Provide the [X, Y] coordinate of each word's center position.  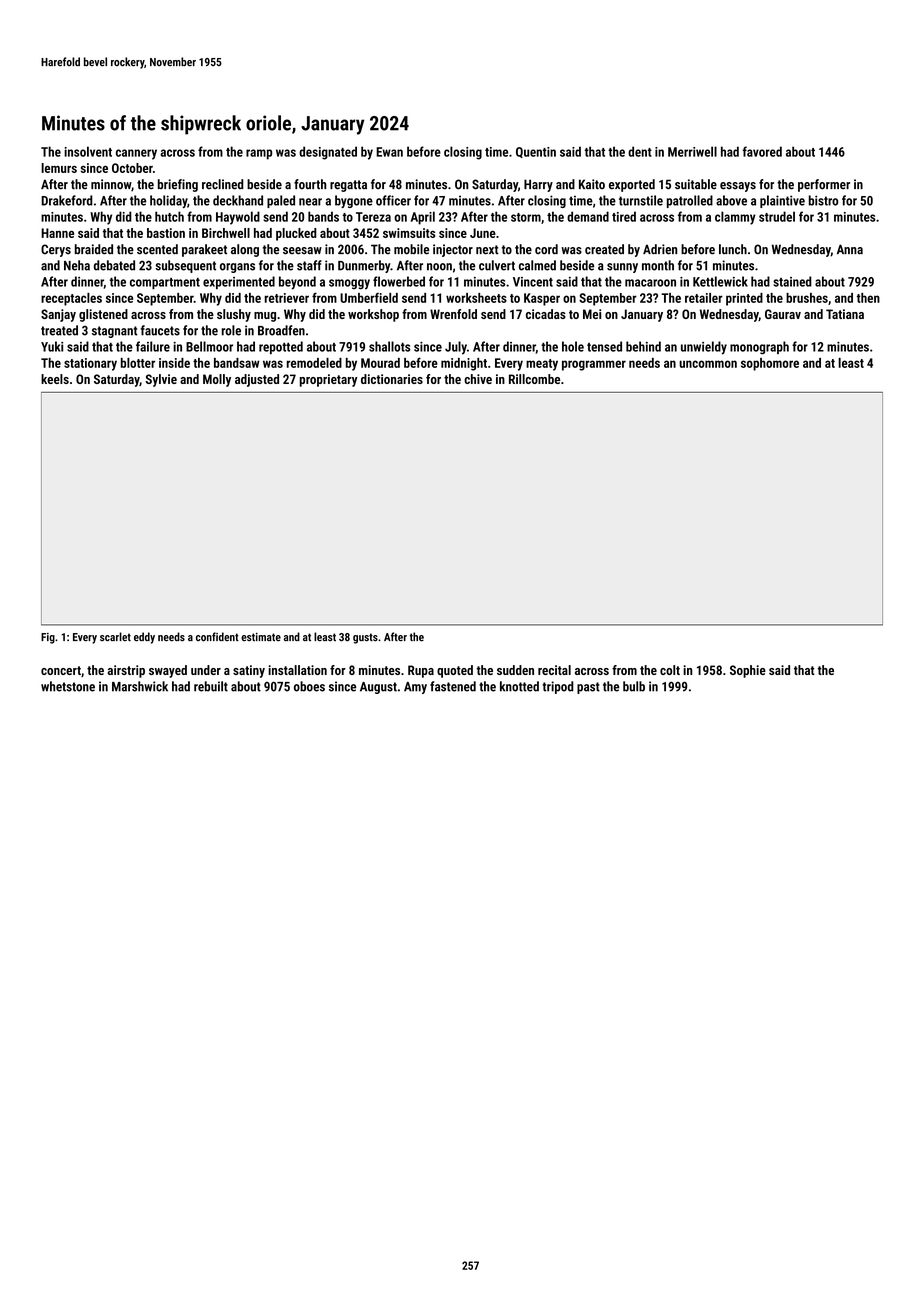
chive [478, 379]
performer [824, 185]
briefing [178, 185]
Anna [850, 249]
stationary [90, 364]
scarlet [115, 637]
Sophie [748, 671]
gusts [365, 638]
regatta [348, 186]
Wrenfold [453, 314]
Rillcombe [534, 379]
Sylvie [161, 380]
